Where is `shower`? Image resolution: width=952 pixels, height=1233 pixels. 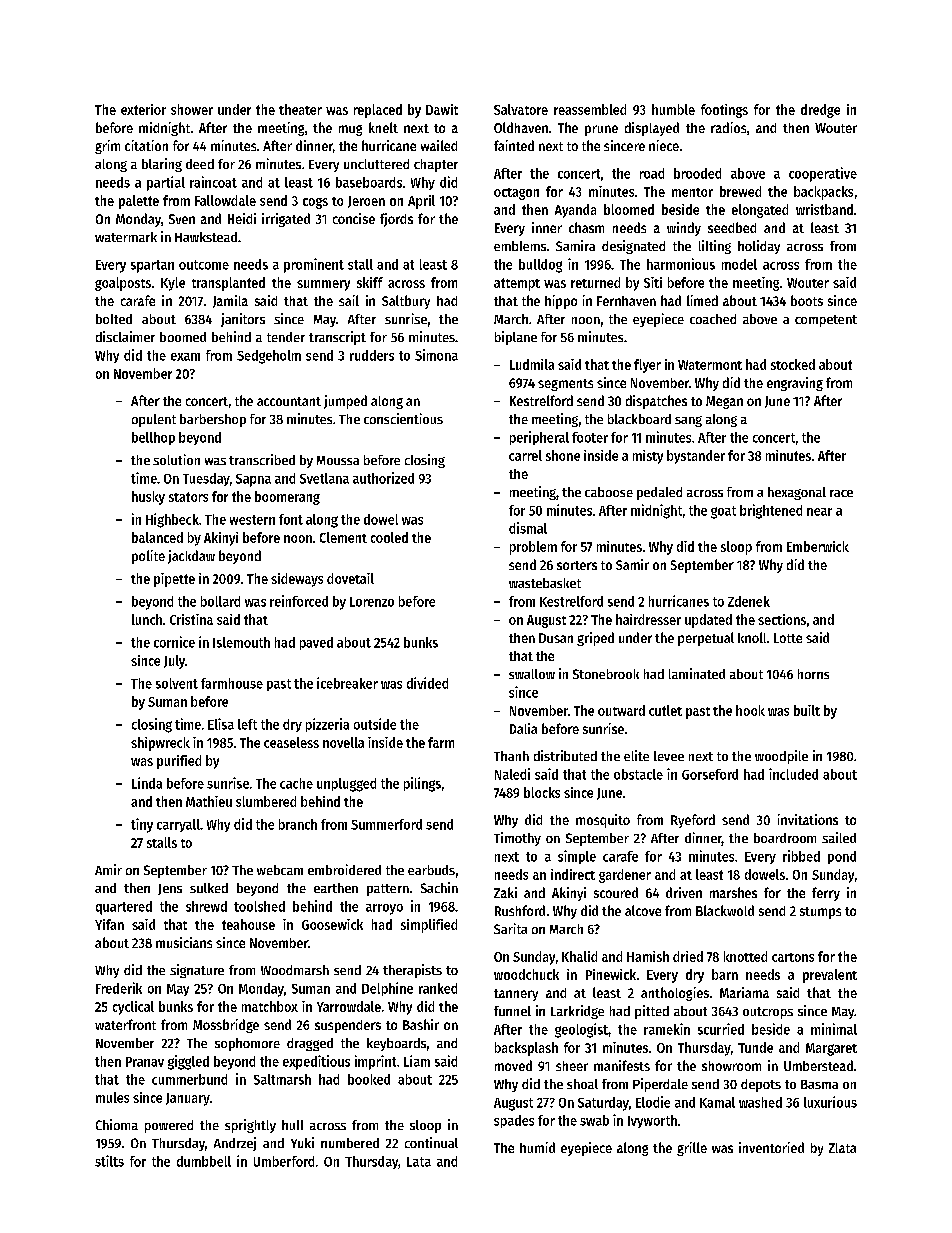 shower is located at coordinates (192, 109).
